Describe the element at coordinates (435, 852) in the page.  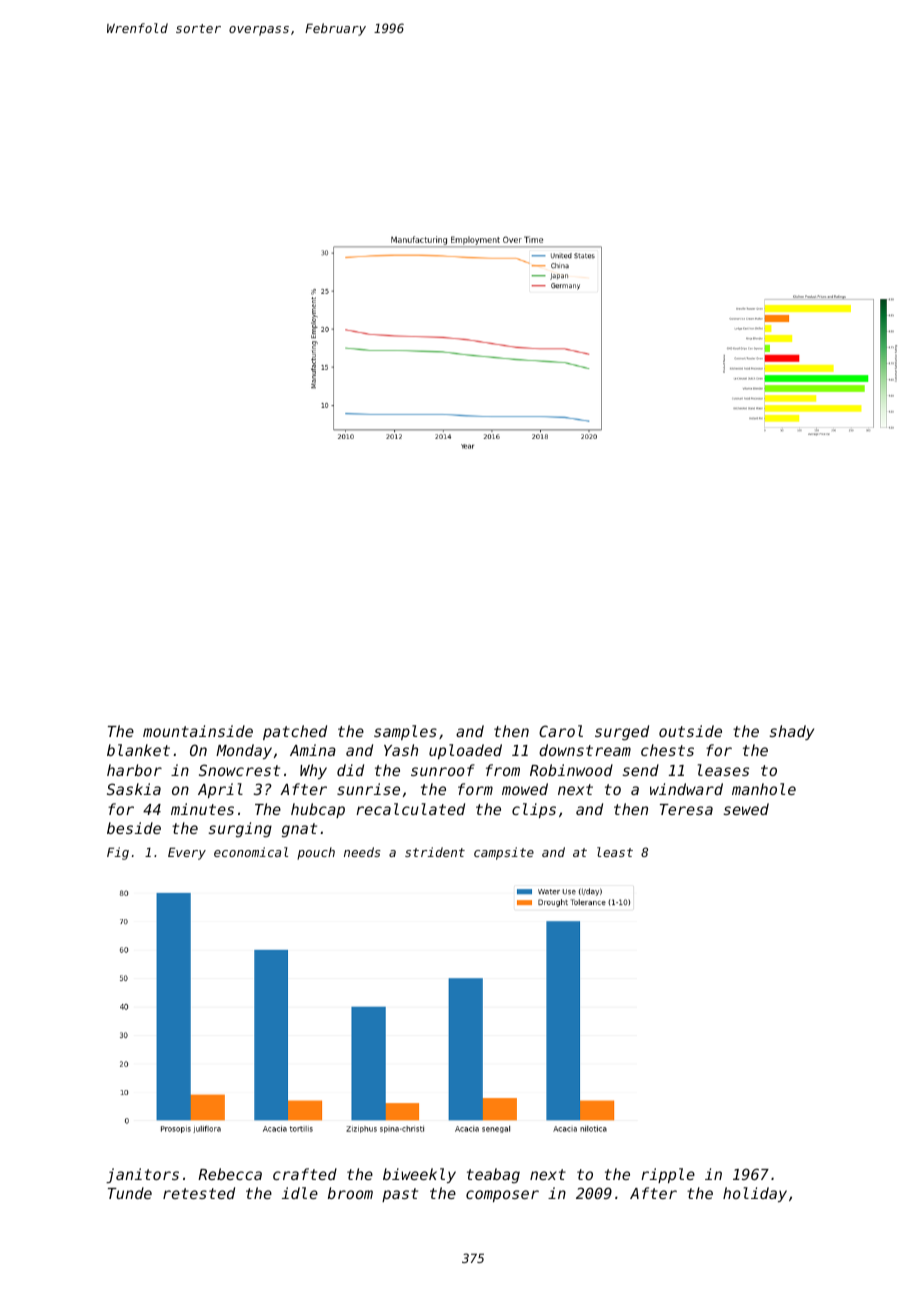
I see `strident` at that location.
